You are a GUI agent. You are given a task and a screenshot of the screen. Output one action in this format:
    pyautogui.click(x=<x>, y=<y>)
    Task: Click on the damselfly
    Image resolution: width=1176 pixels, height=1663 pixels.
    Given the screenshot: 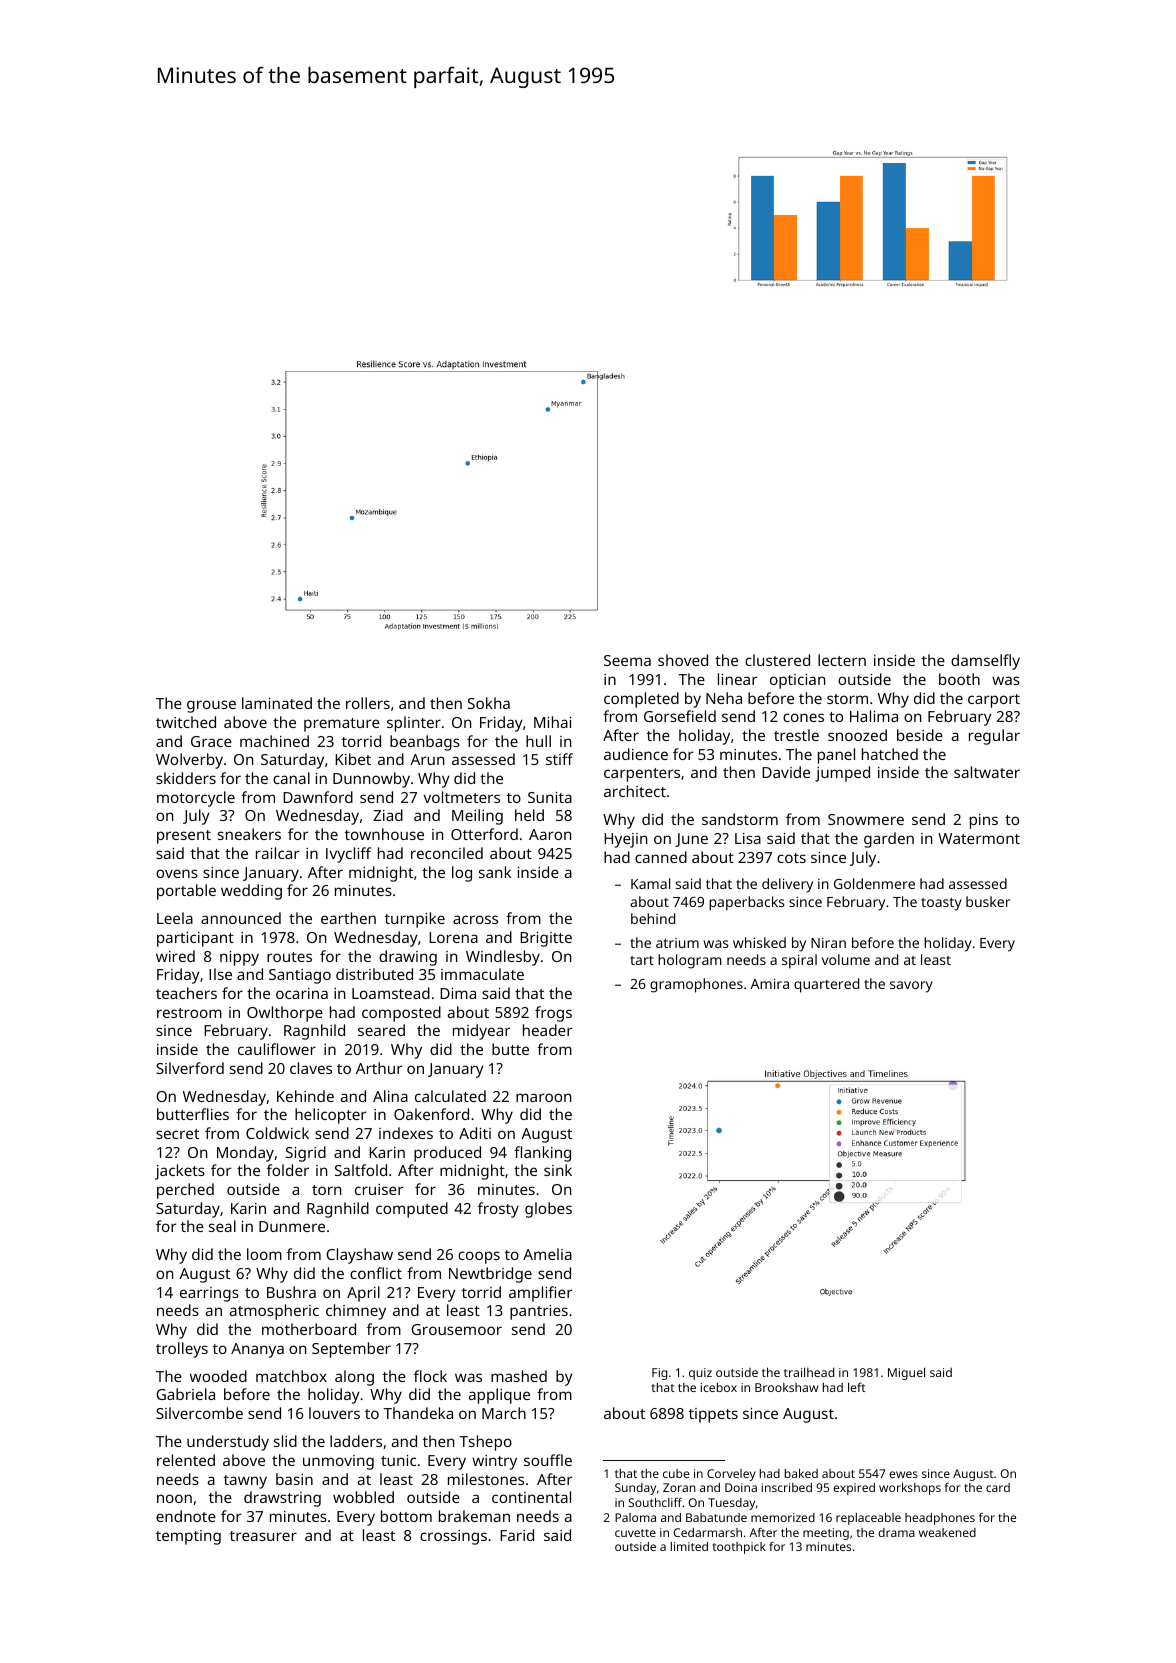 What is the action you would take?
    pyautogui.click(x=985, y=662)
